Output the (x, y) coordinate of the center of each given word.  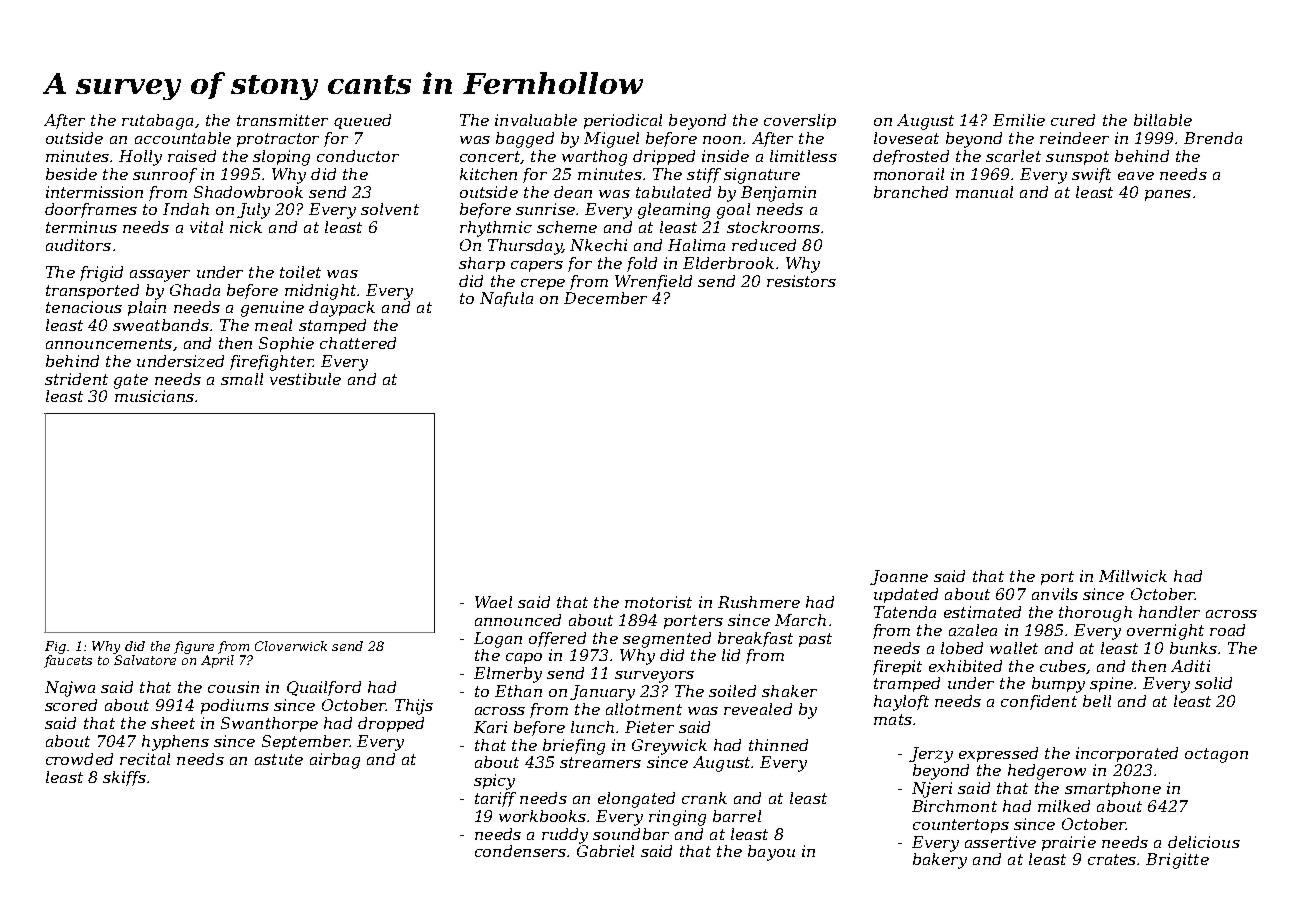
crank (704, 798)
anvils (1055, 594)
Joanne (899, 577)
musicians (154, 396)
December (605, 298)
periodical (623, 121)
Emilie (1019, 120)
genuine (272, 309)
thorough (1095, 614)
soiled (732, 691)
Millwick (1133, 576)
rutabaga (157, 122)
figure (194, 647)
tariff (495, 799)
